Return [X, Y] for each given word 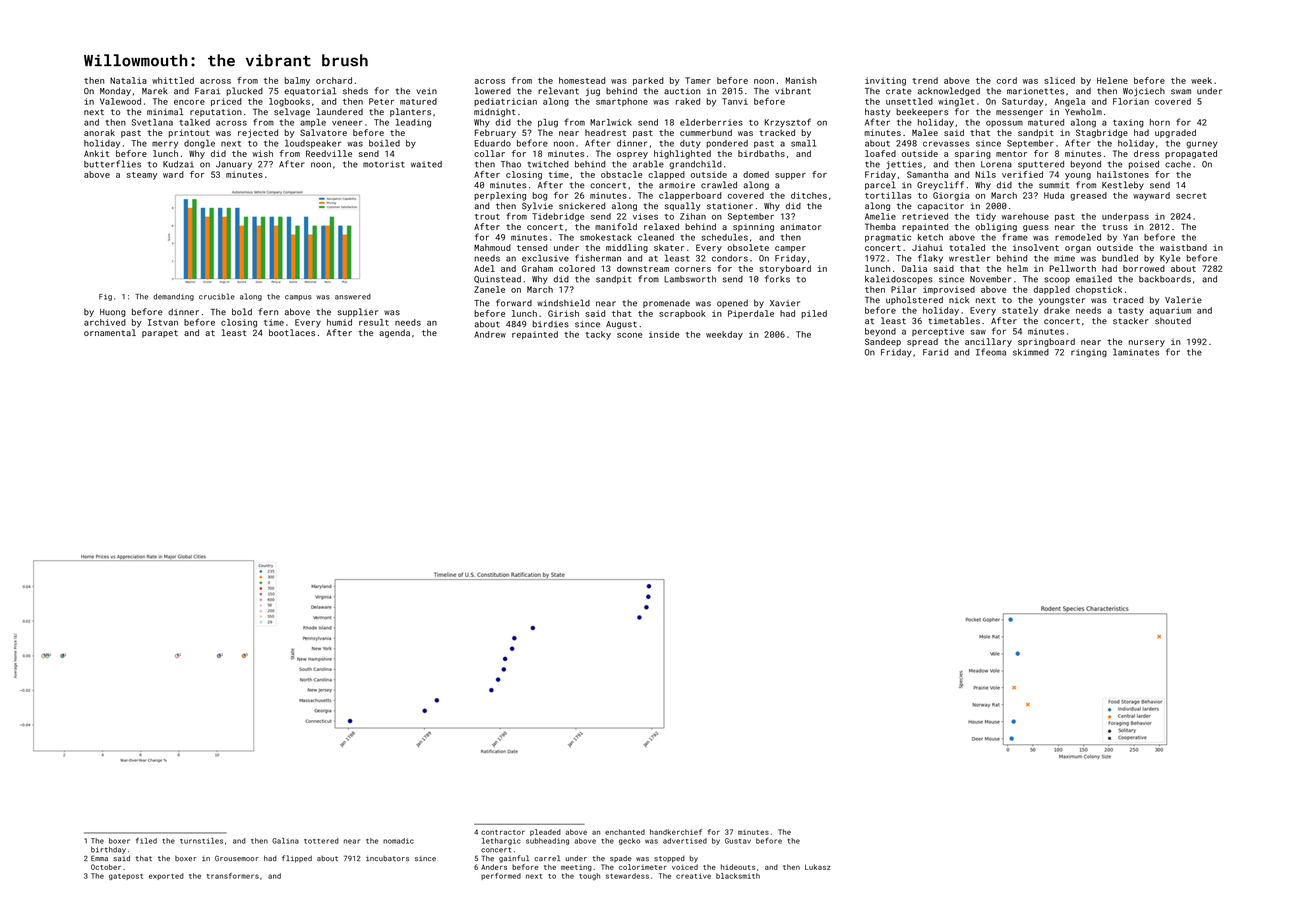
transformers [233, 876]
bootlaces [292, 332]
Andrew [490, 334]
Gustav [738, 841]
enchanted [625, 832]
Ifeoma [991, 352]
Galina [285, 841]
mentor [1011, 154]
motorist [383, 164]
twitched [548, 164]
